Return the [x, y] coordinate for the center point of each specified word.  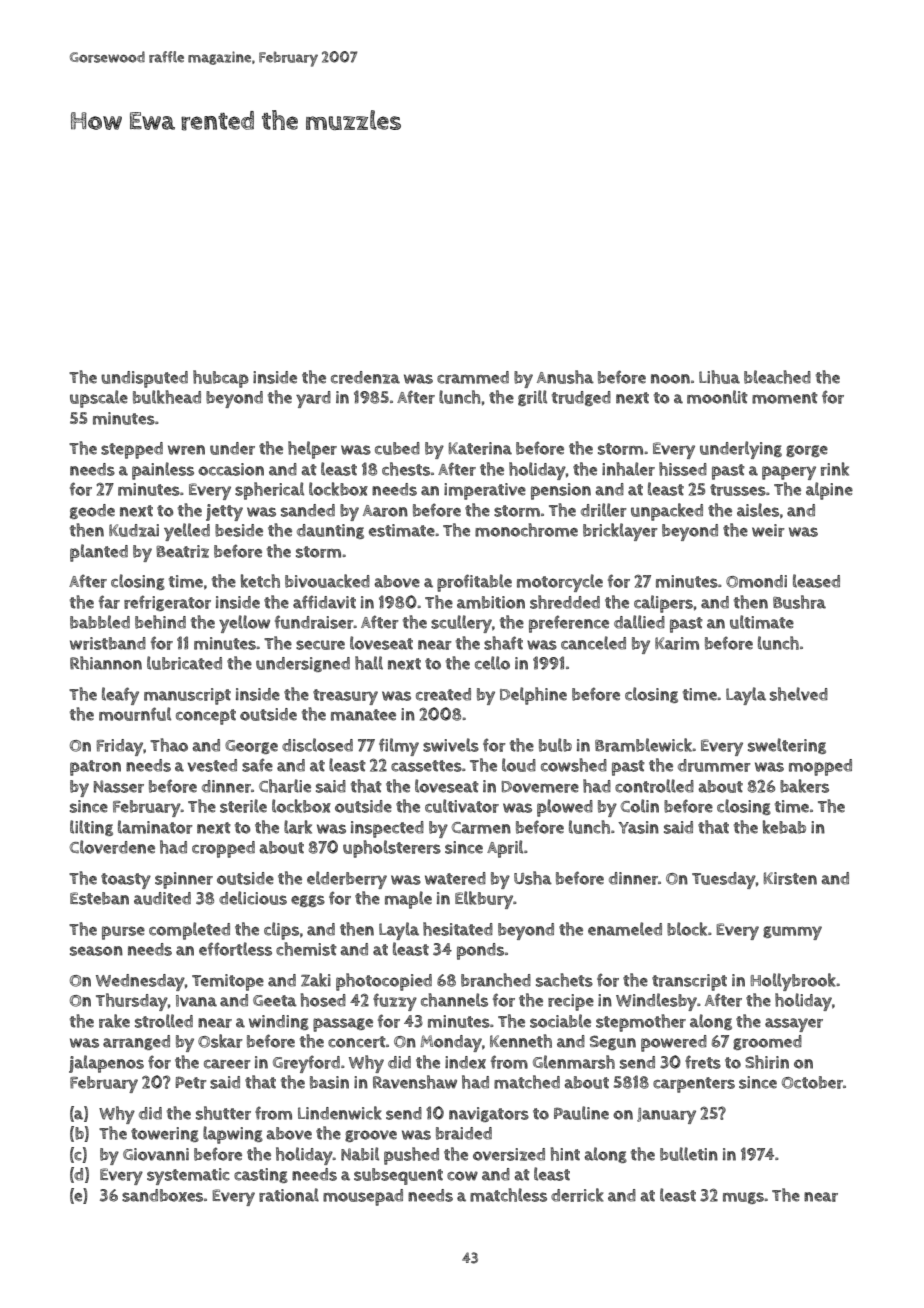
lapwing [233, 1135]
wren [186, 450]
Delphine [533, 696]
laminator [155, 827]
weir [768, 530]
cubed [397, 448]
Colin [640, 806]
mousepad [363, 1197]
